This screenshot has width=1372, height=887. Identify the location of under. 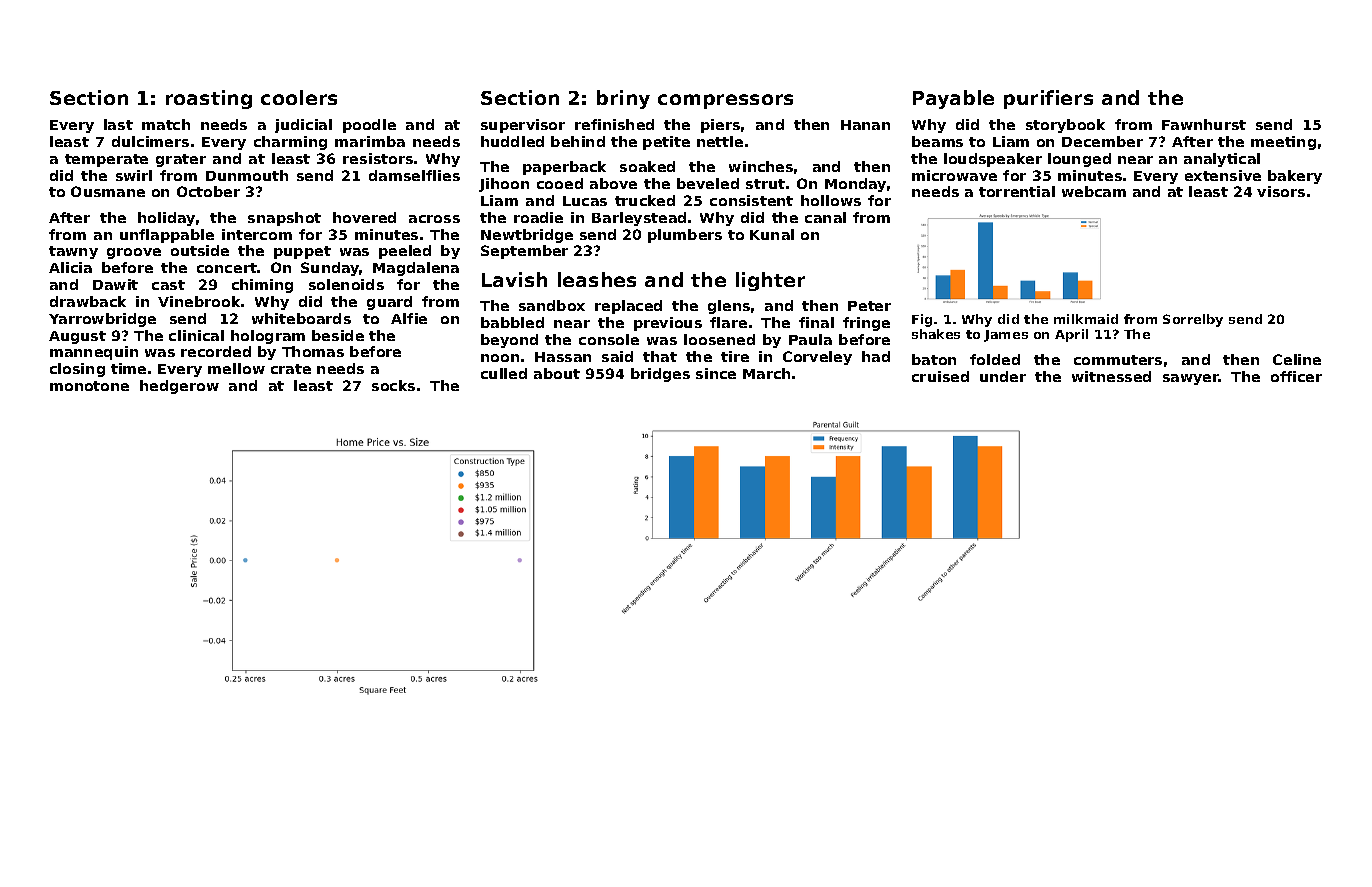
(1003, 376).
